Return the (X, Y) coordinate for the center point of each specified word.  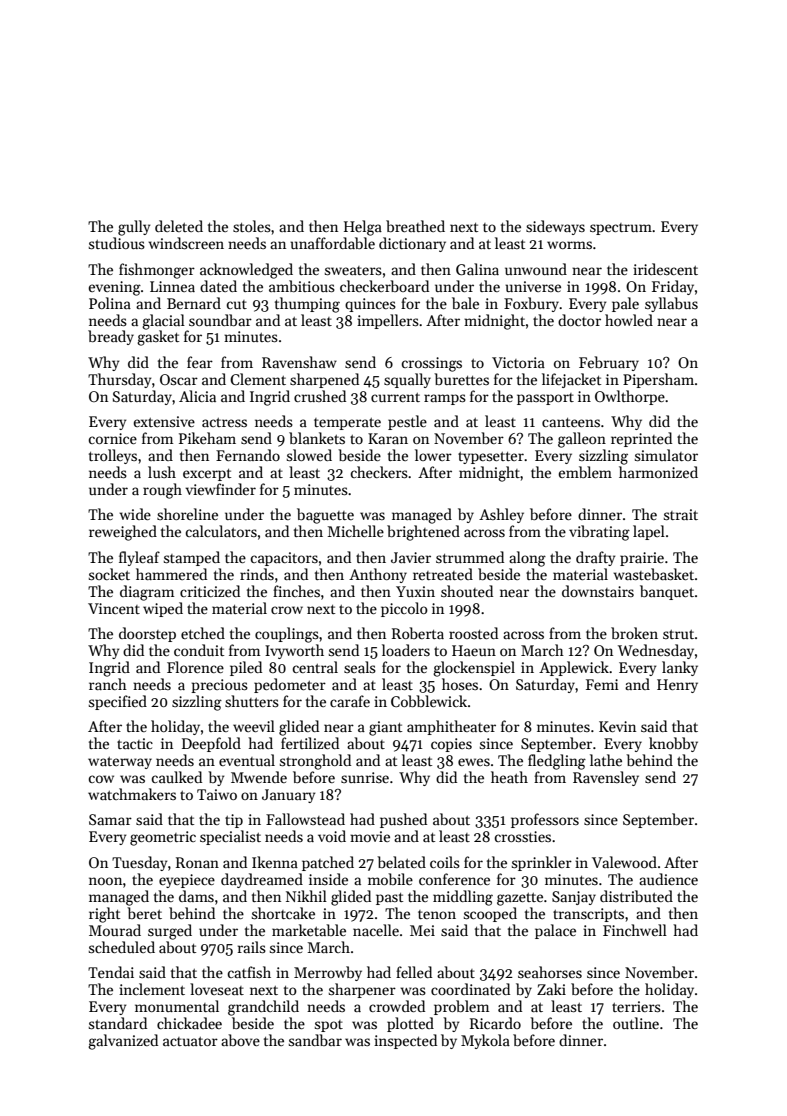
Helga (363, 228)
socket (109, 574)
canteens (571, 422)
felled (414, 972)
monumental (177, 1006)
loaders (406, 650)
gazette (520, 899)
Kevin (617, 726)
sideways (555, 227)
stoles (252, 226)
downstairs (598, 591)
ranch (108, 684)
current (395, 397)
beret (144, 913)
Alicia (197, 396)
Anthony (378, 575)
